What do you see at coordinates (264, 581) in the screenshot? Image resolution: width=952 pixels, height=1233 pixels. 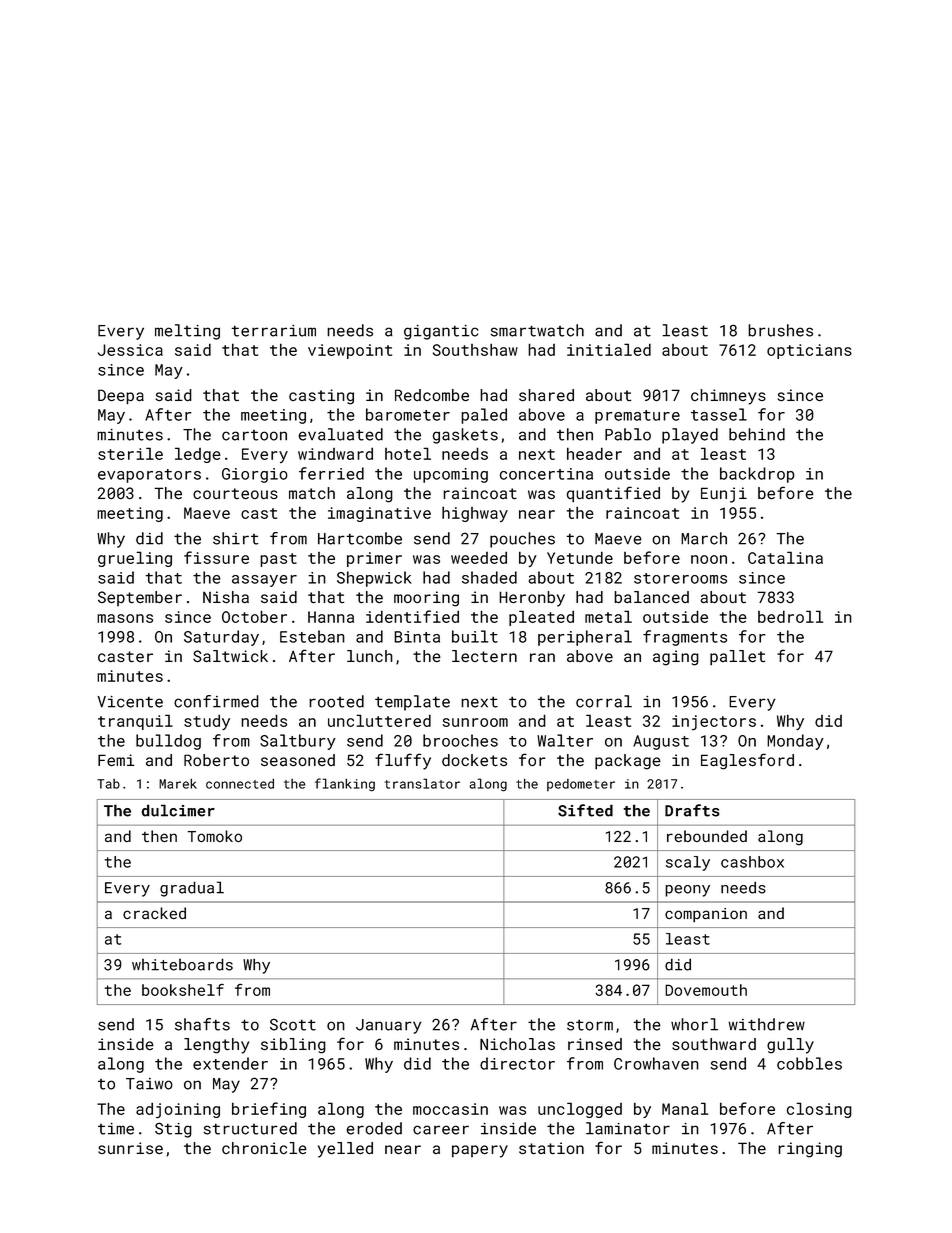 I see `assayer` at bounding box center [264, 581].
